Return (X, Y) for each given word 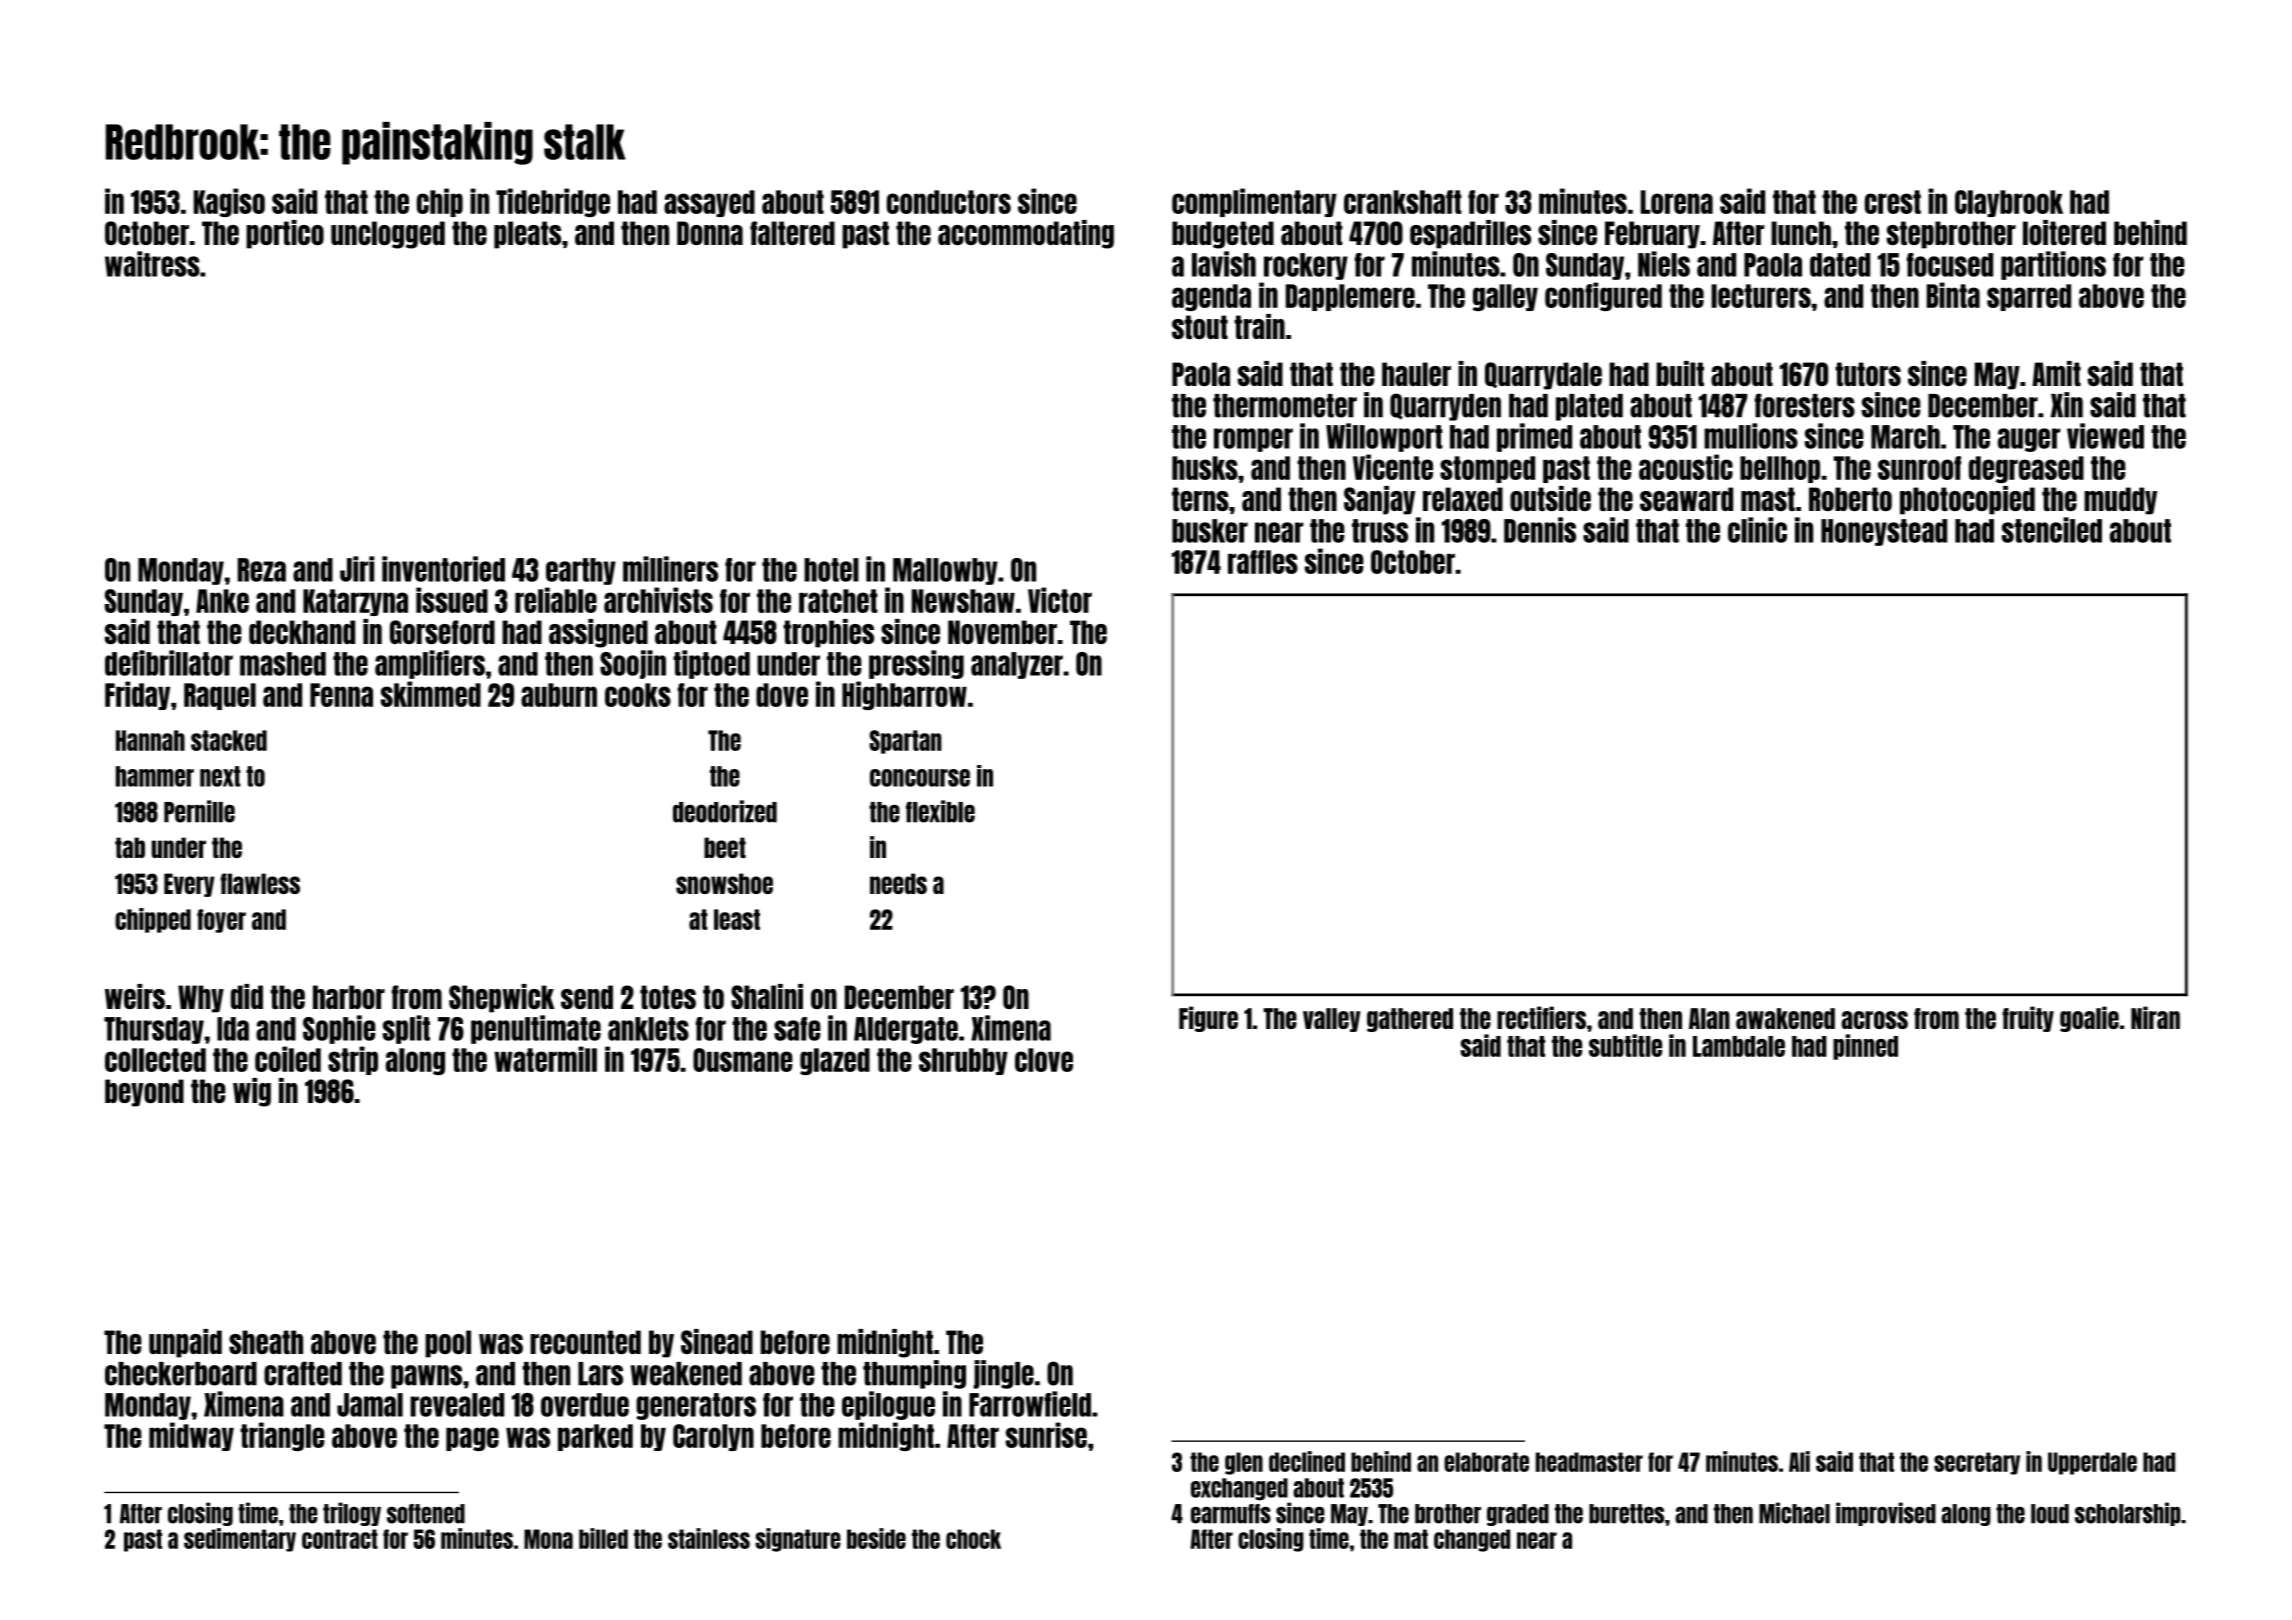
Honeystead (1884, 532)
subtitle (1625, 1045)
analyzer (1017, 665)
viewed (2105, 436)
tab (130, 847)
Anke (222, 601)
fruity (2028, 1019)
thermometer (1285, 406)
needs (898, 883)
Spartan (905, 742)
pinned (1865, 1047)
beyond (144, 1093)
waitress (152, 264)
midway (191, 1436)
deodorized (725, 811)
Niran (2155, 1017)
